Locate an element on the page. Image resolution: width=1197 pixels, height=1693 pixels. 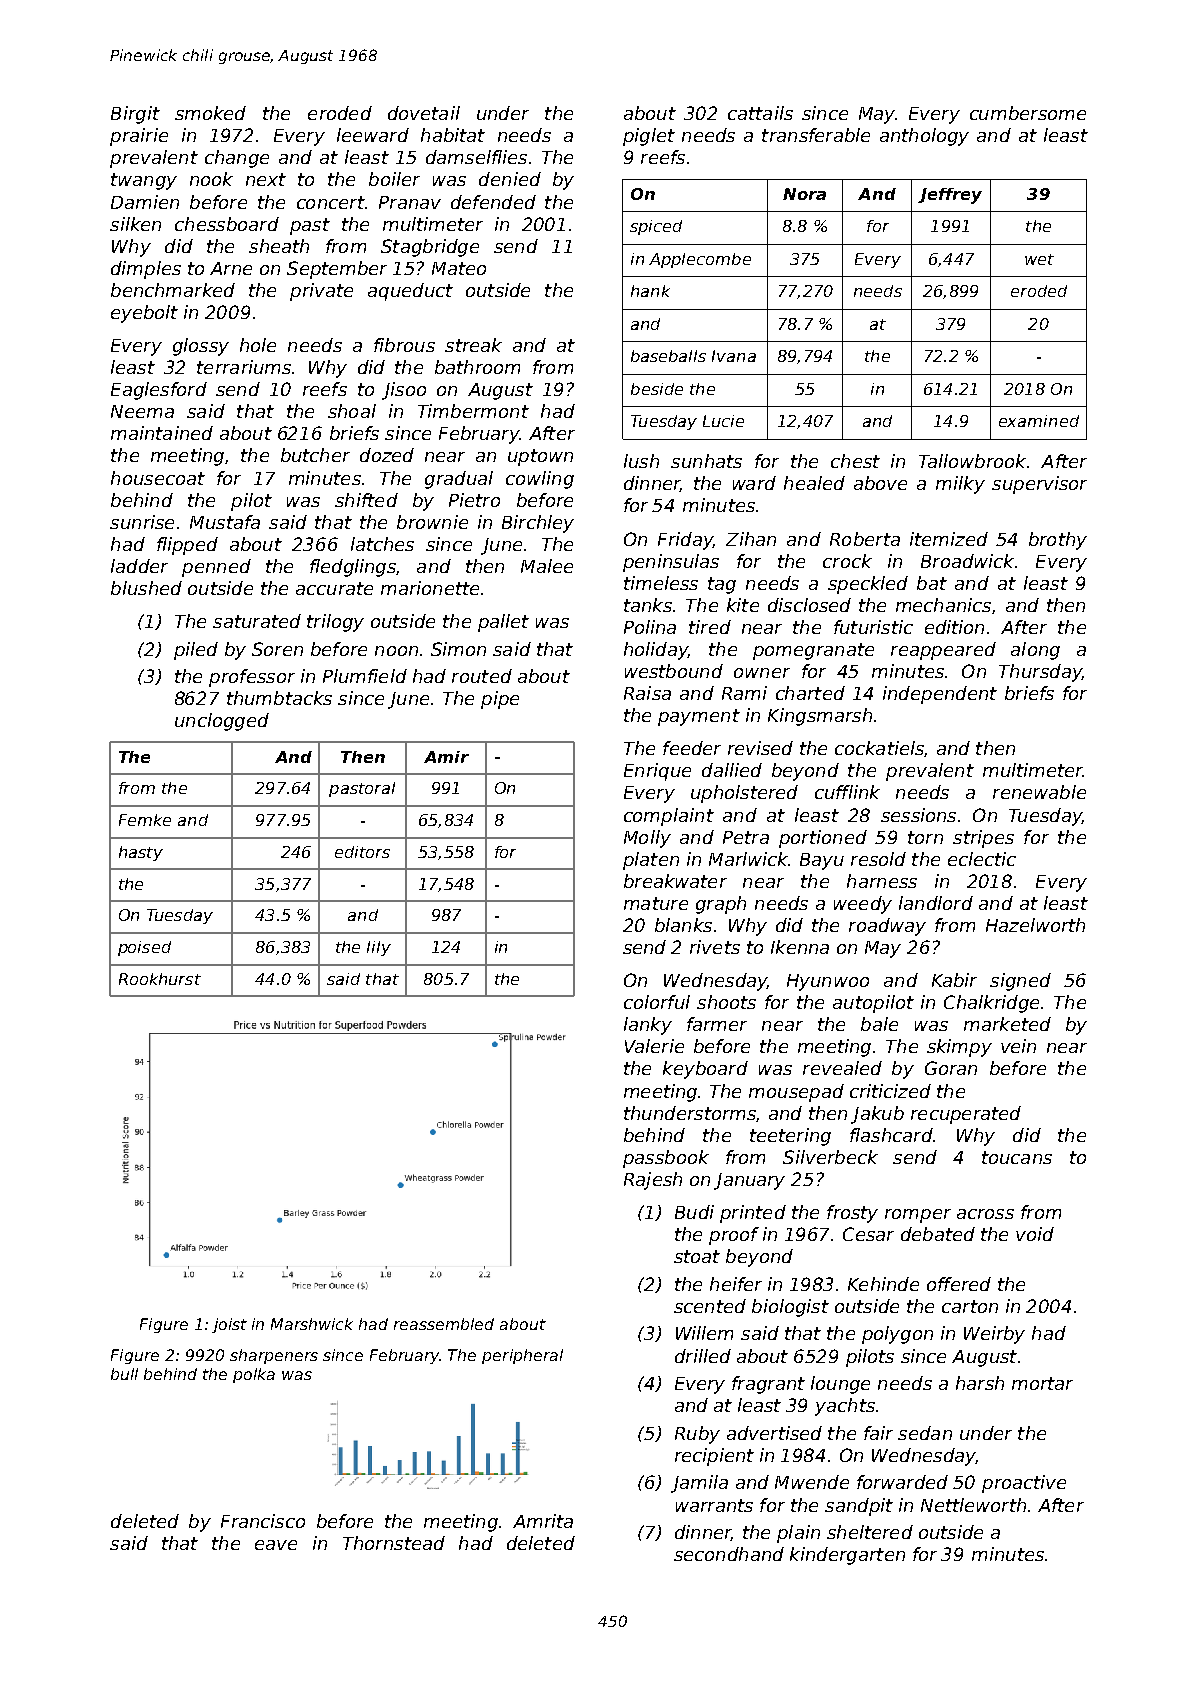
independent is located at coordinates (940, 695).
